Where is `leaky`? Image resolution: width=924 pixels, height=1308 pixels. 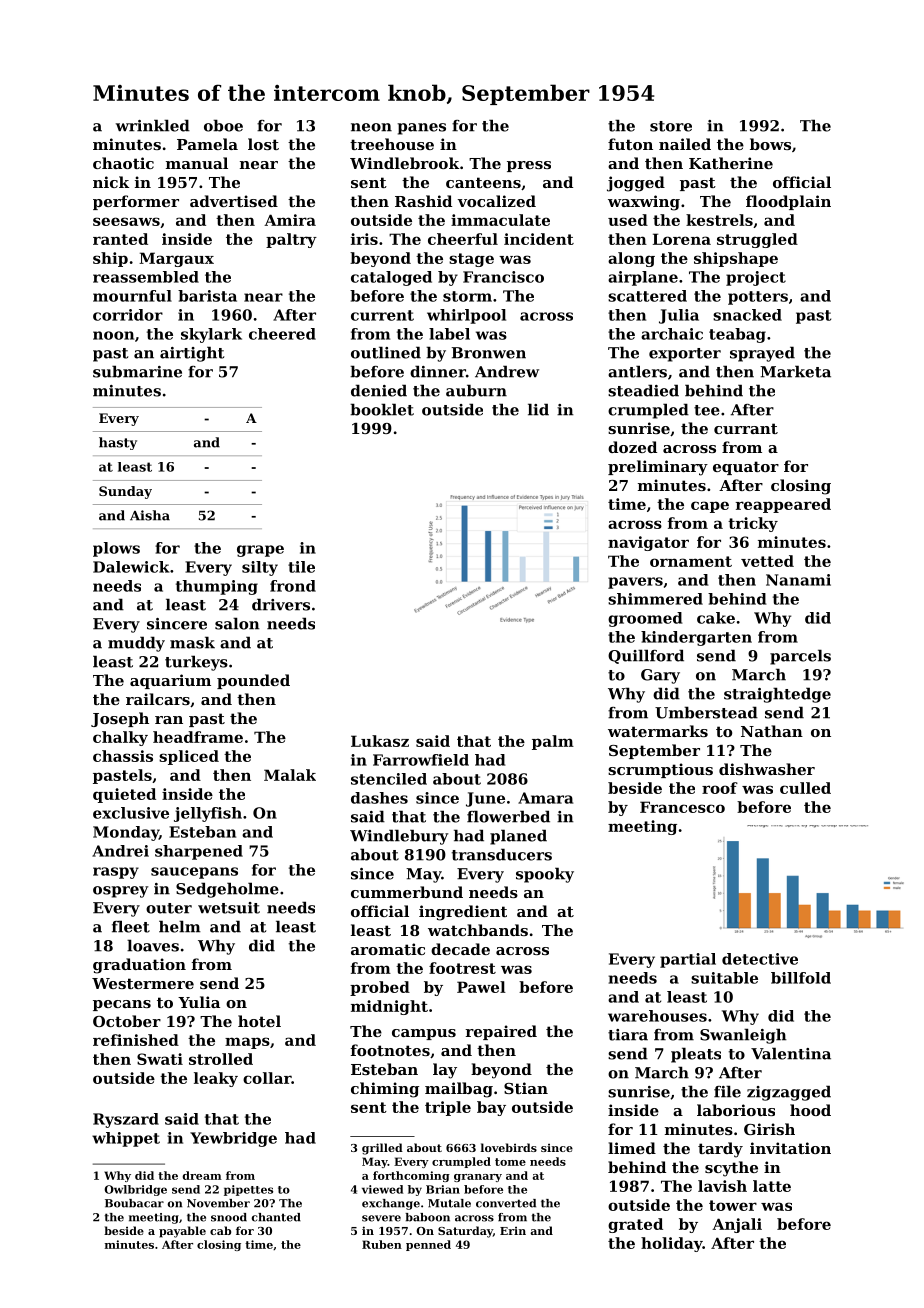
leaky is located at coordinates (216, 1079).
